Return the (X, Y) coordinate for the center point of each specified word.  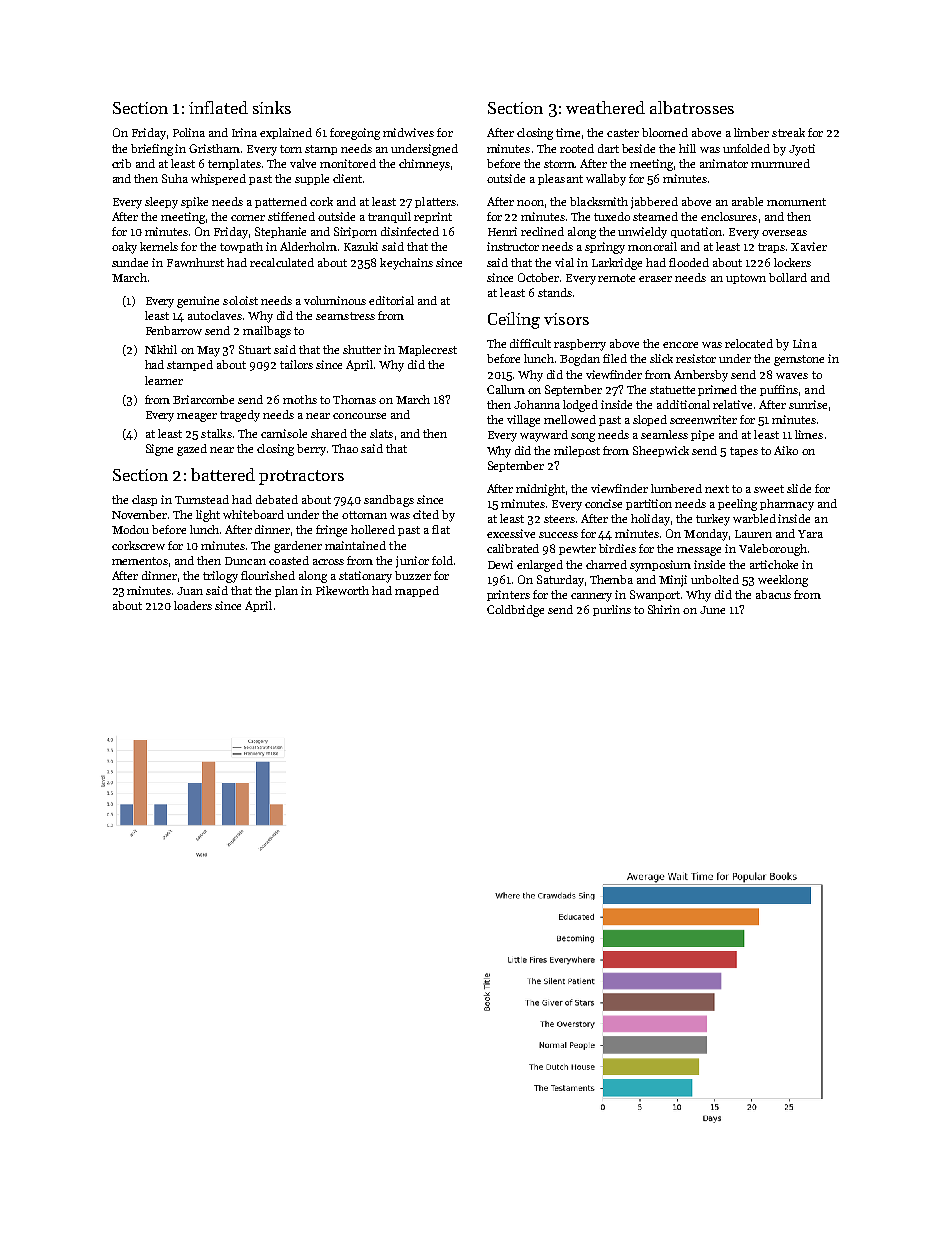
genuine (198, 302)
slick (661, 358)
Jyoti (802, 150)
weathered (605, 107)
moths (300, 399)
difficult (530, 343)
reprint (433, 217)
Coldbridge (515, 611)
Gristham (214, 148)
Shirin (664, 609)
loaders (193, 605)
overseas (784, 233)
